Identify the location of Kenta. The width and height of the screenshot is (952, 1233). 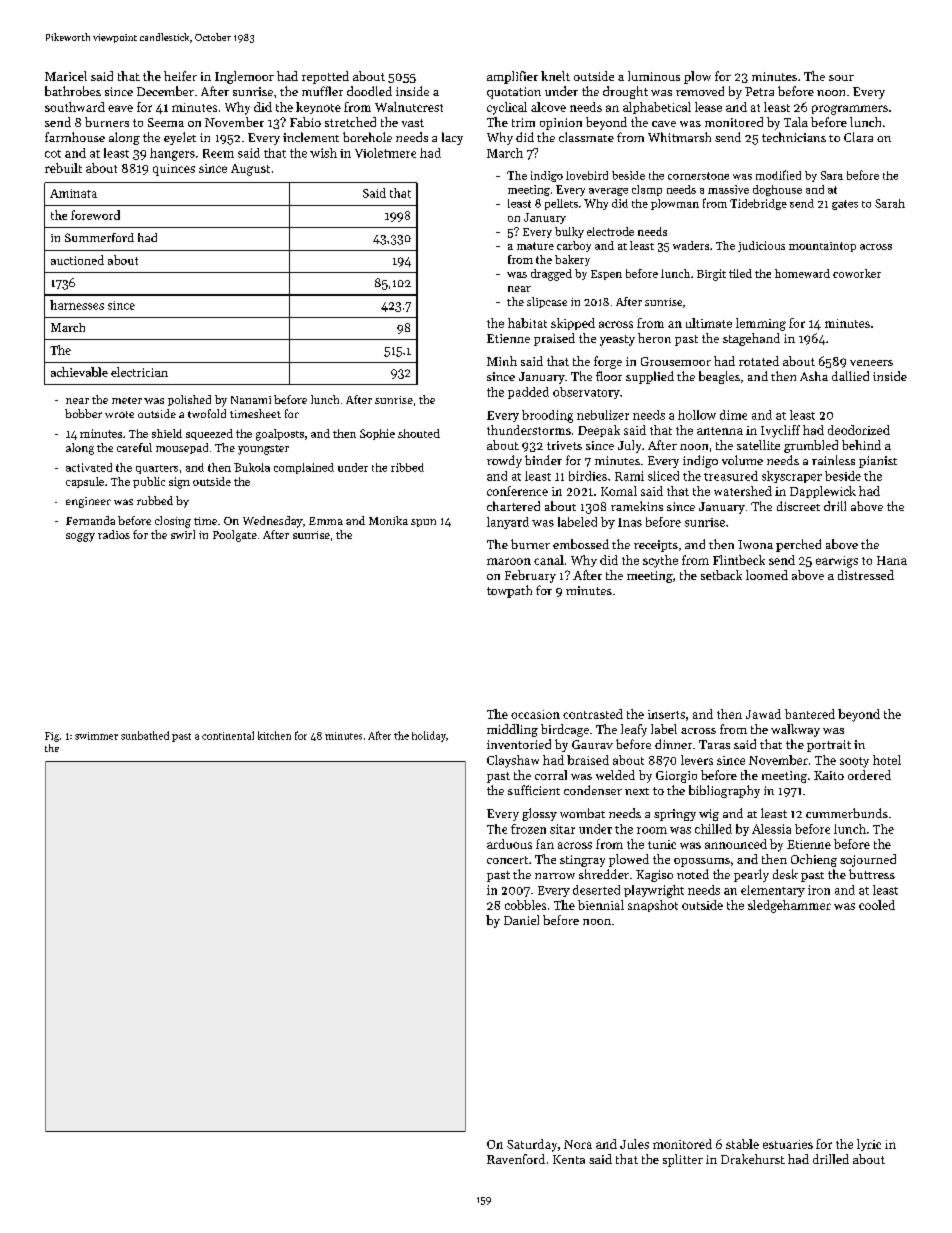
(569, 1159).
